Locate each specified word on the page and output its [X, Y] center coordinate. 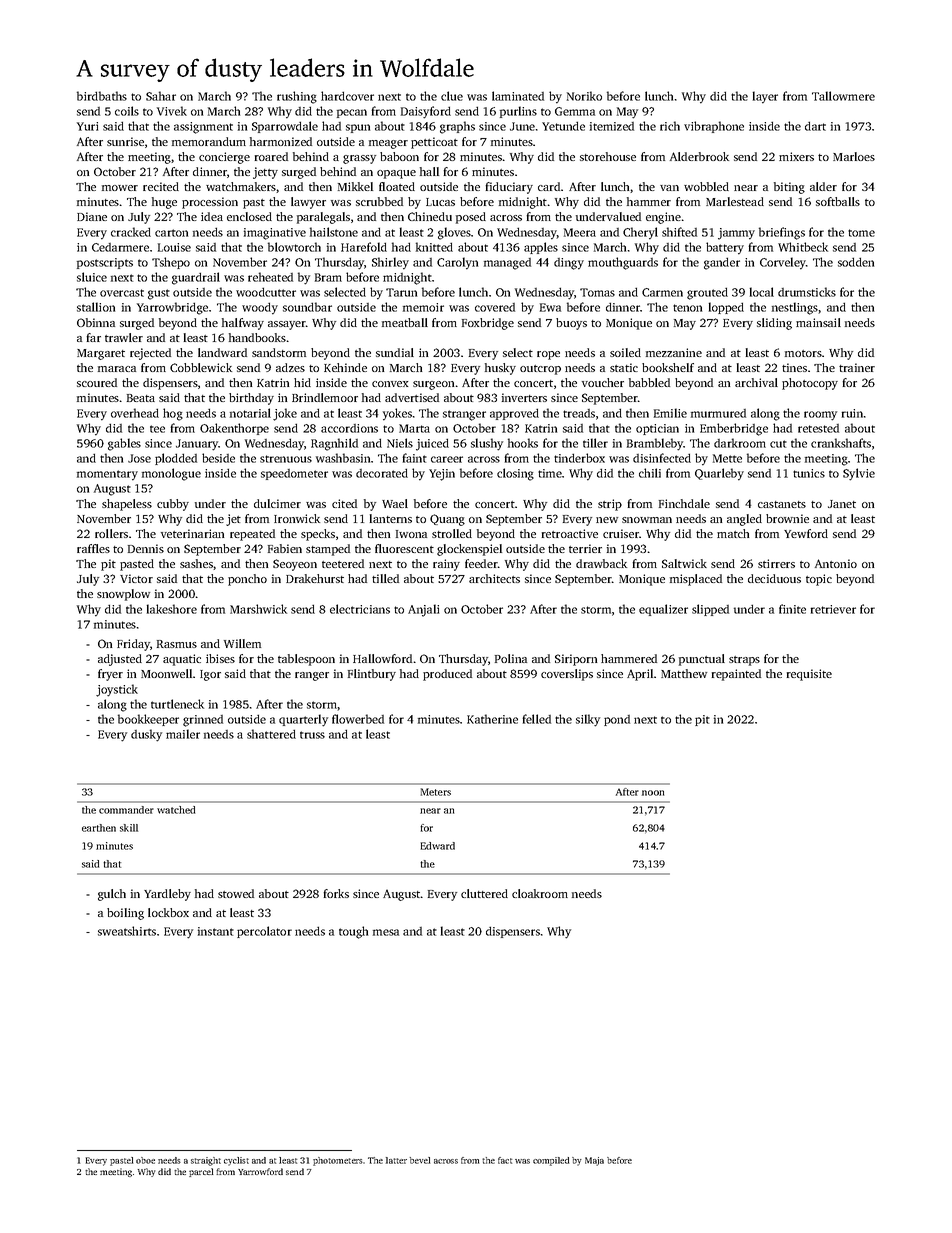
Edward [438, 846]
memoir [423, 307]
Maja [594, 1161]
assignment [203, 128]
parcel [201, 1172]
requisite [809, 675]
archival [756, 382]
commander [126, 810]
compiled [551, 1161]
